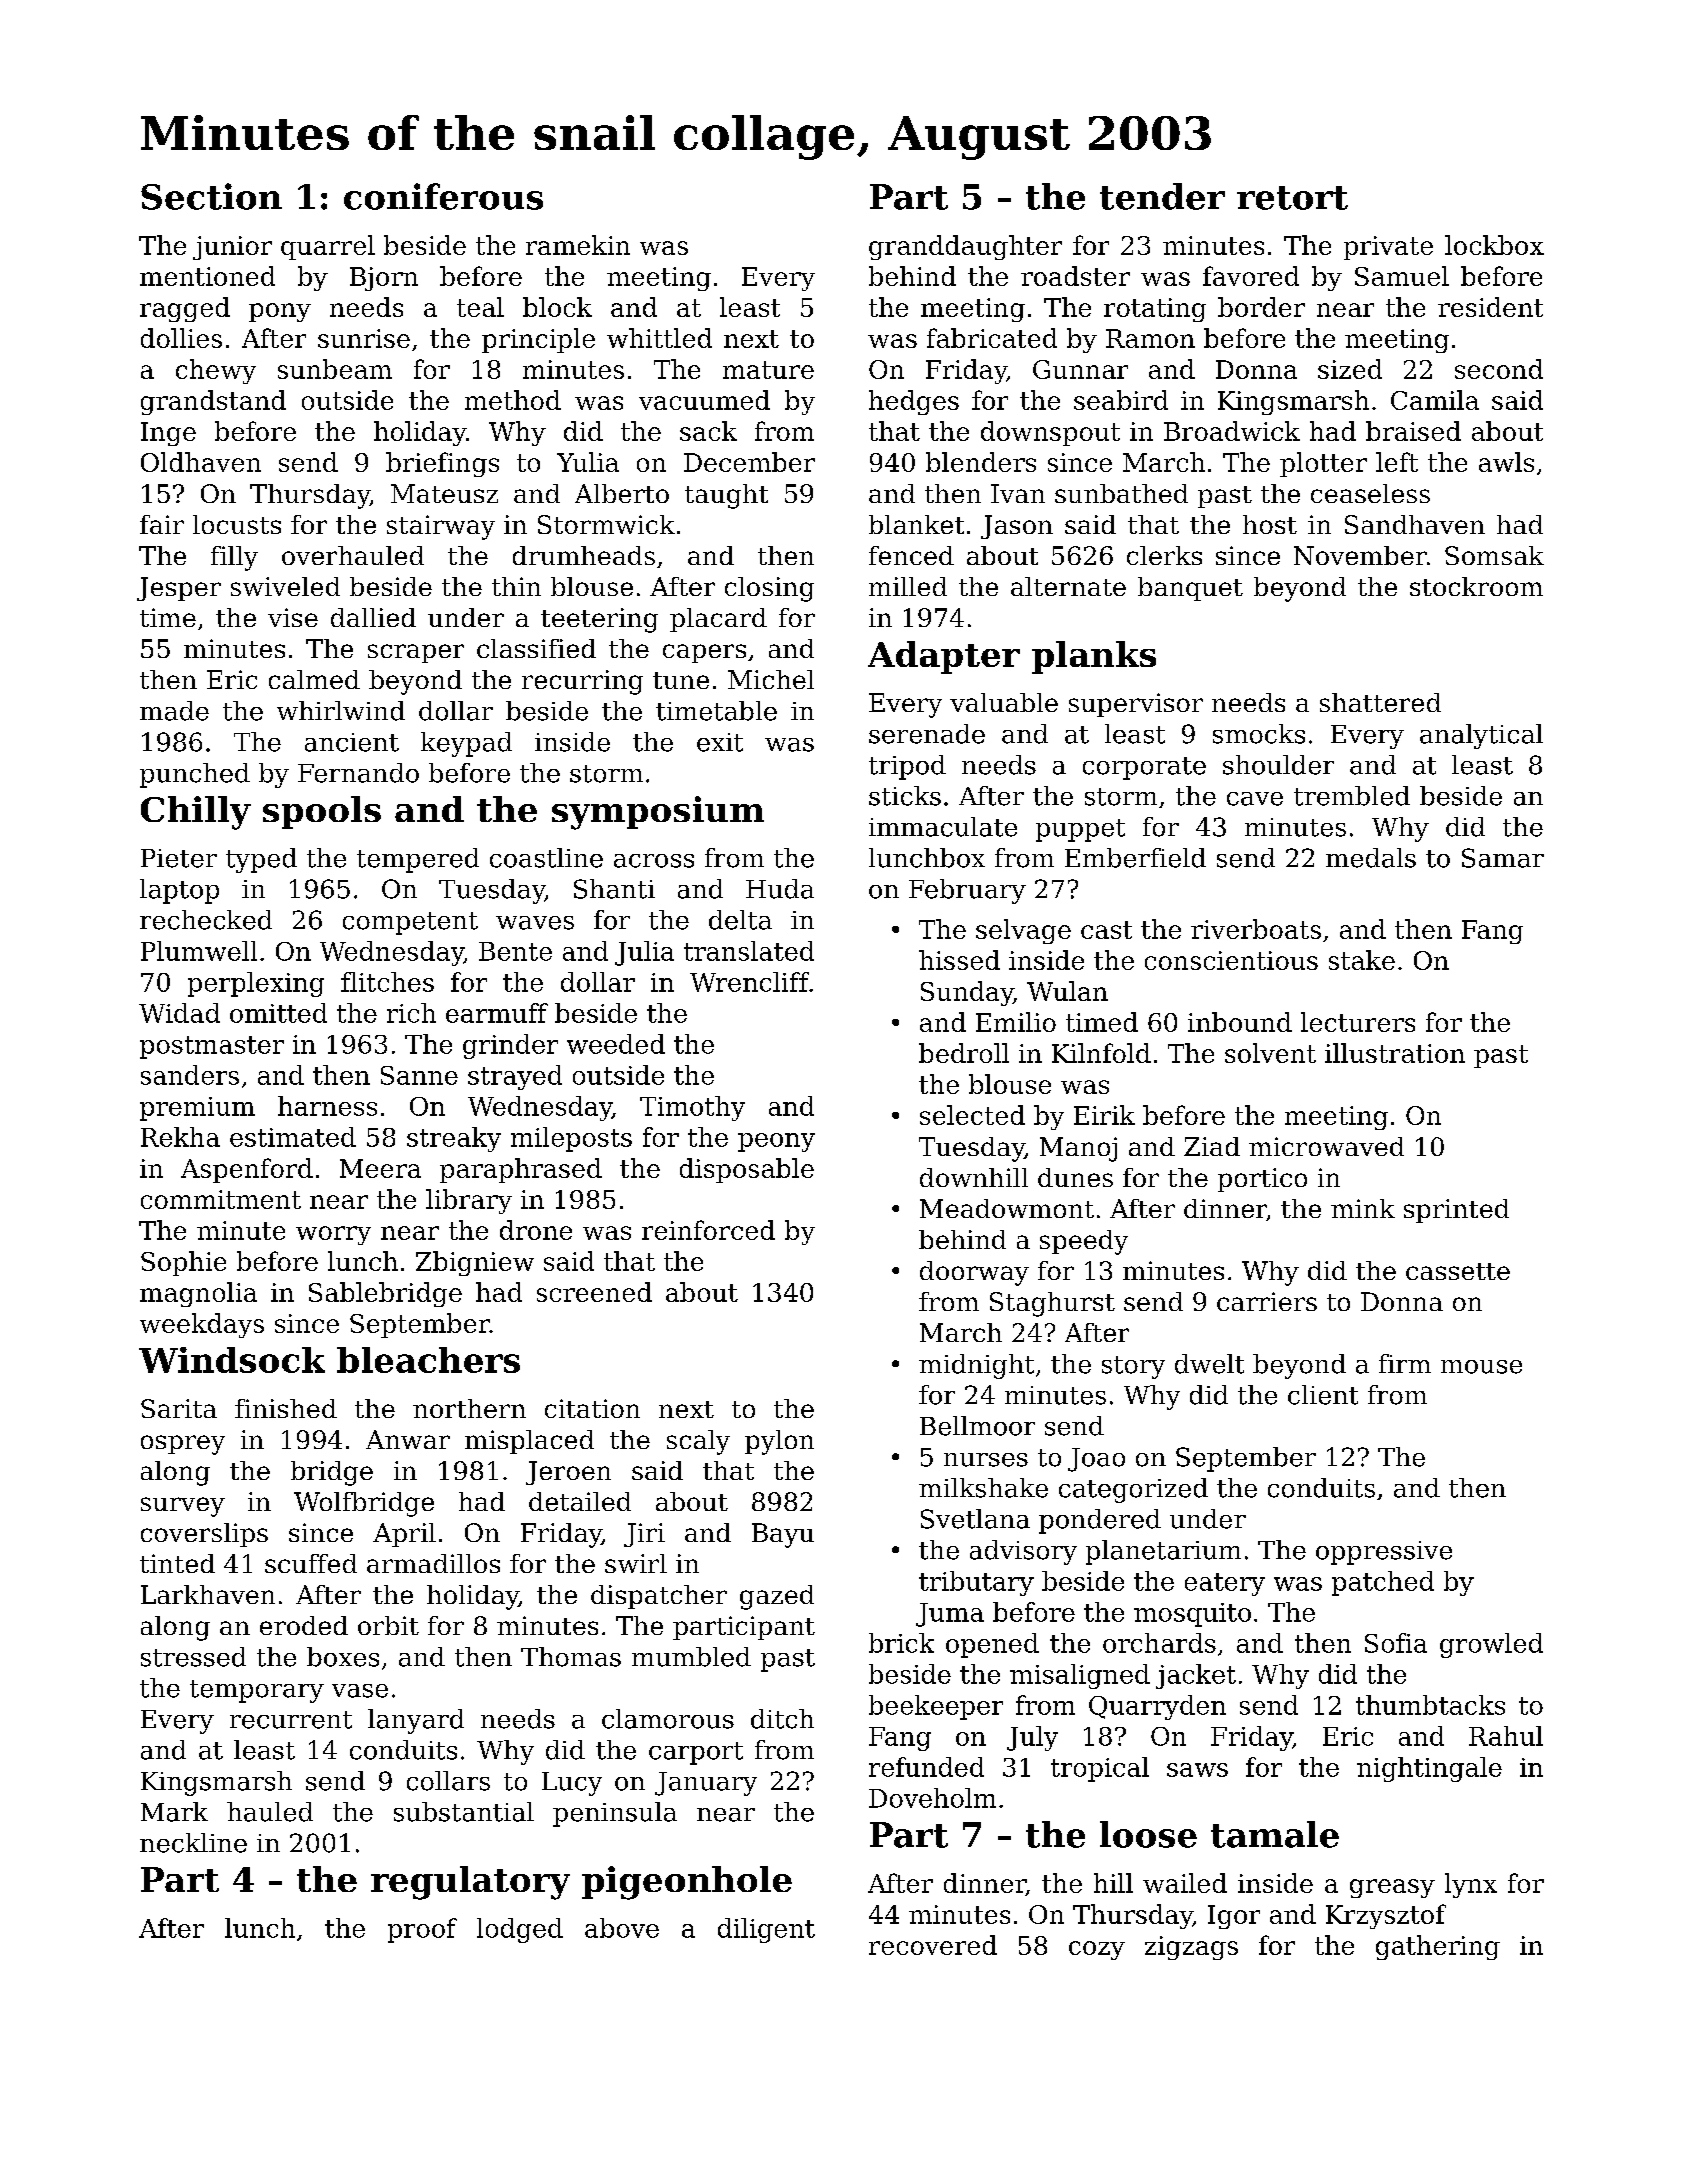  I want to click on punched, so click(195, 775).
